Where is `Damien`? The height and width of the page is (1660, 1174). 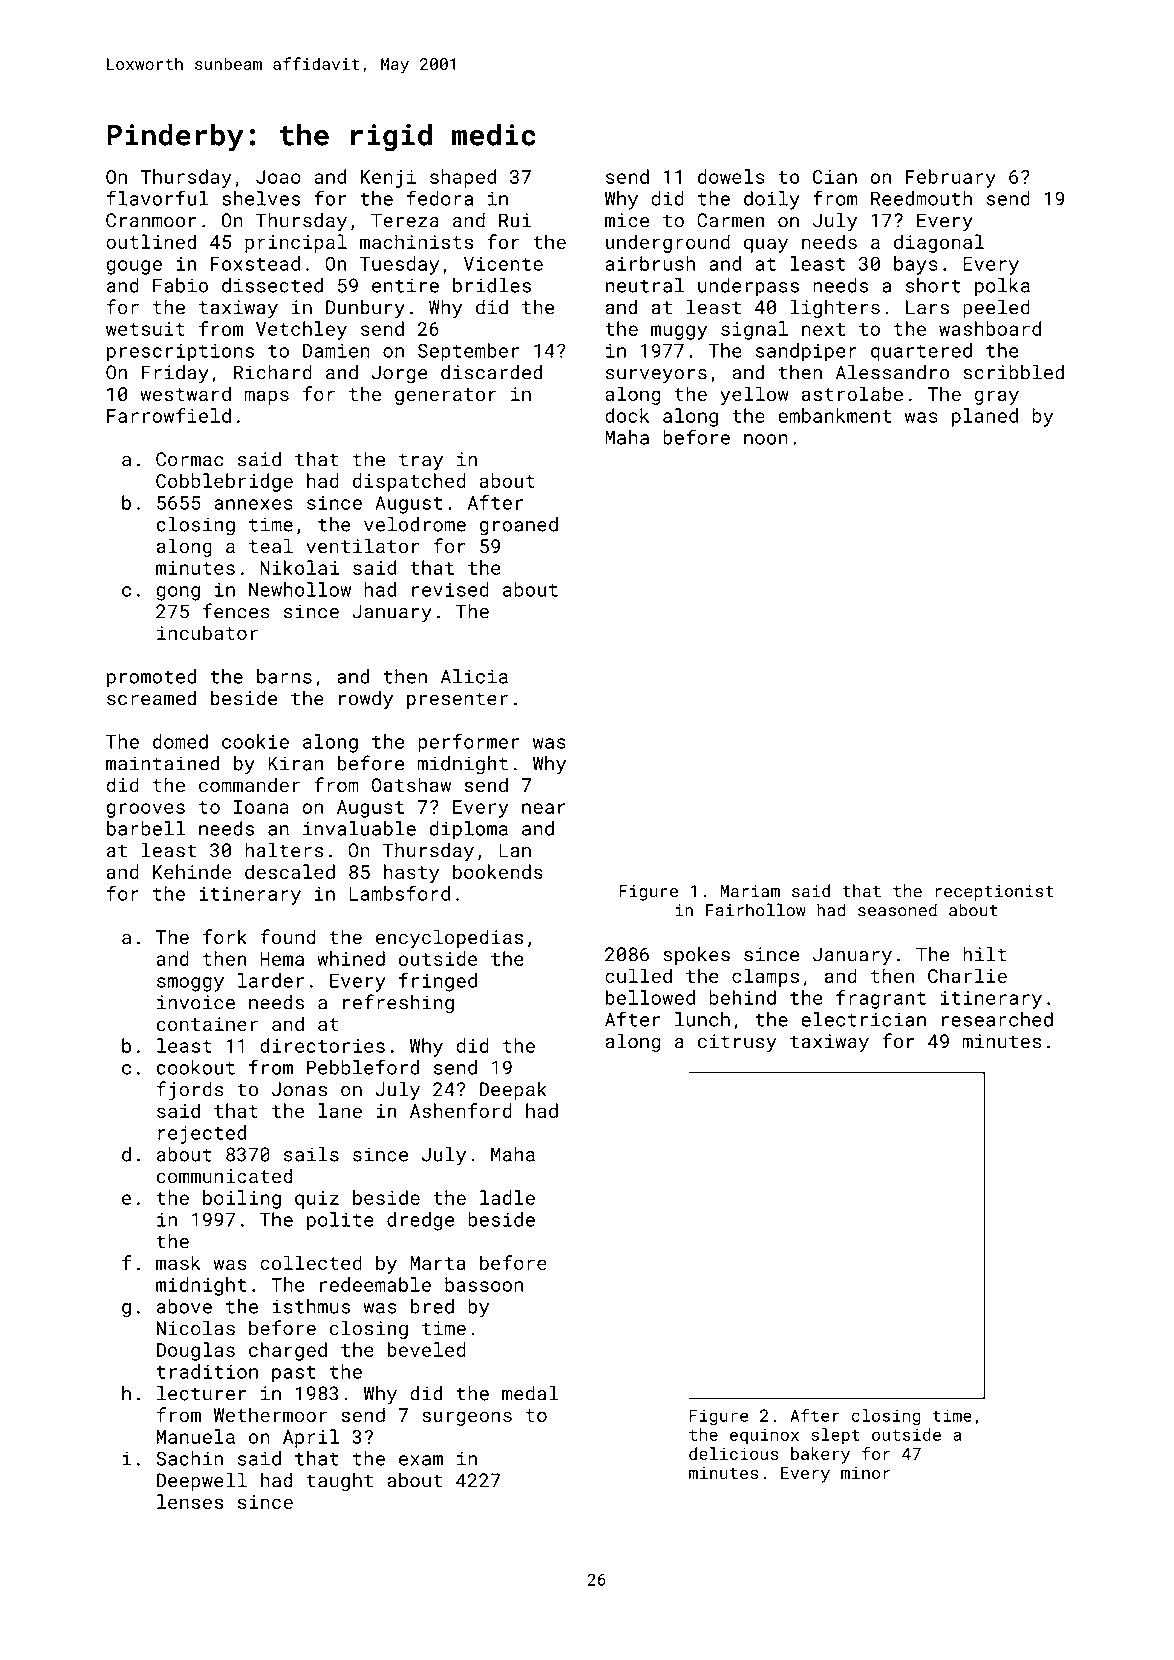
Damien is located at coordinates (336, 350).
